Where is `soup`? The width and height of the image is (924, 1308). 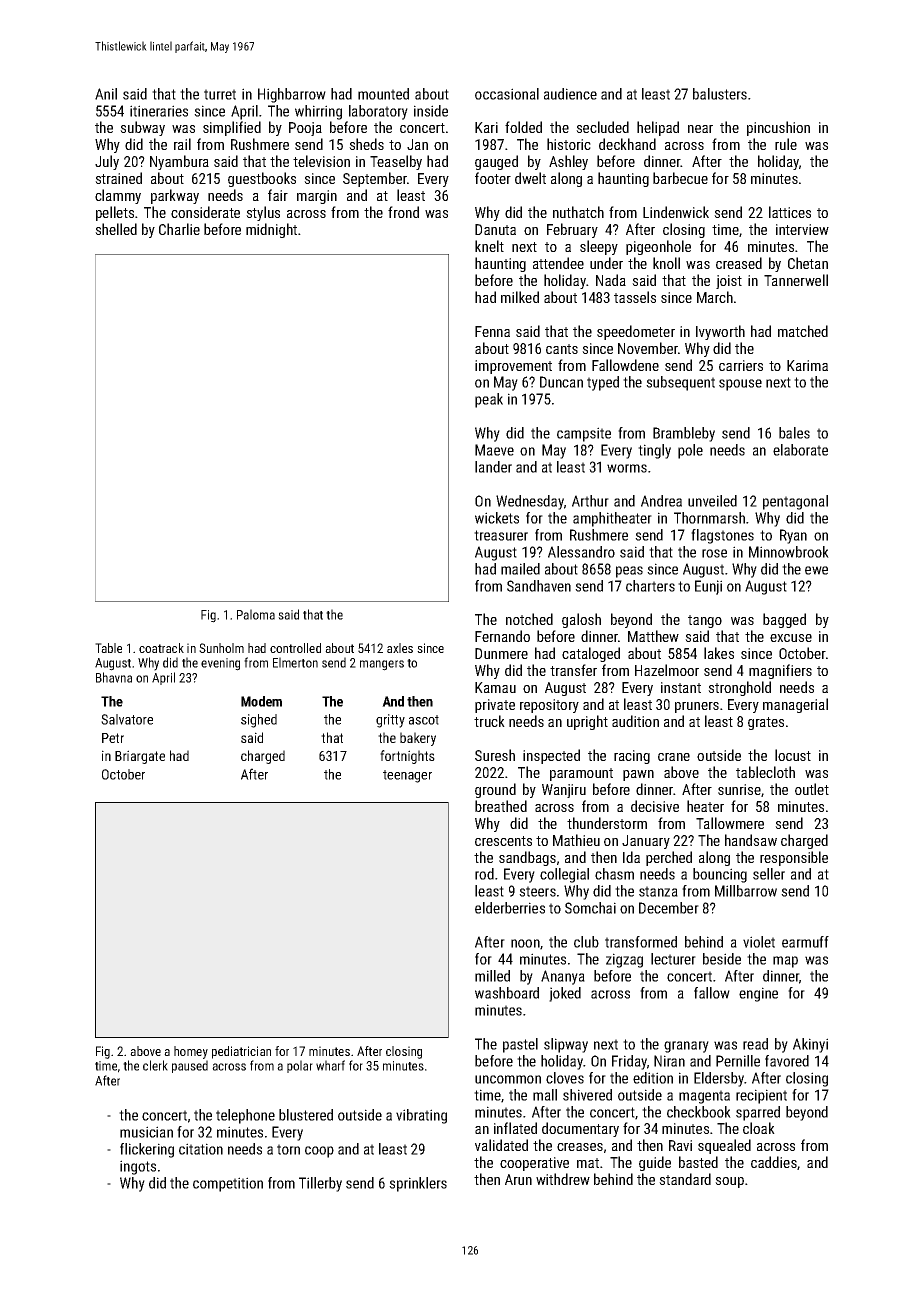
soup is located at coordinates (729, 1182).
